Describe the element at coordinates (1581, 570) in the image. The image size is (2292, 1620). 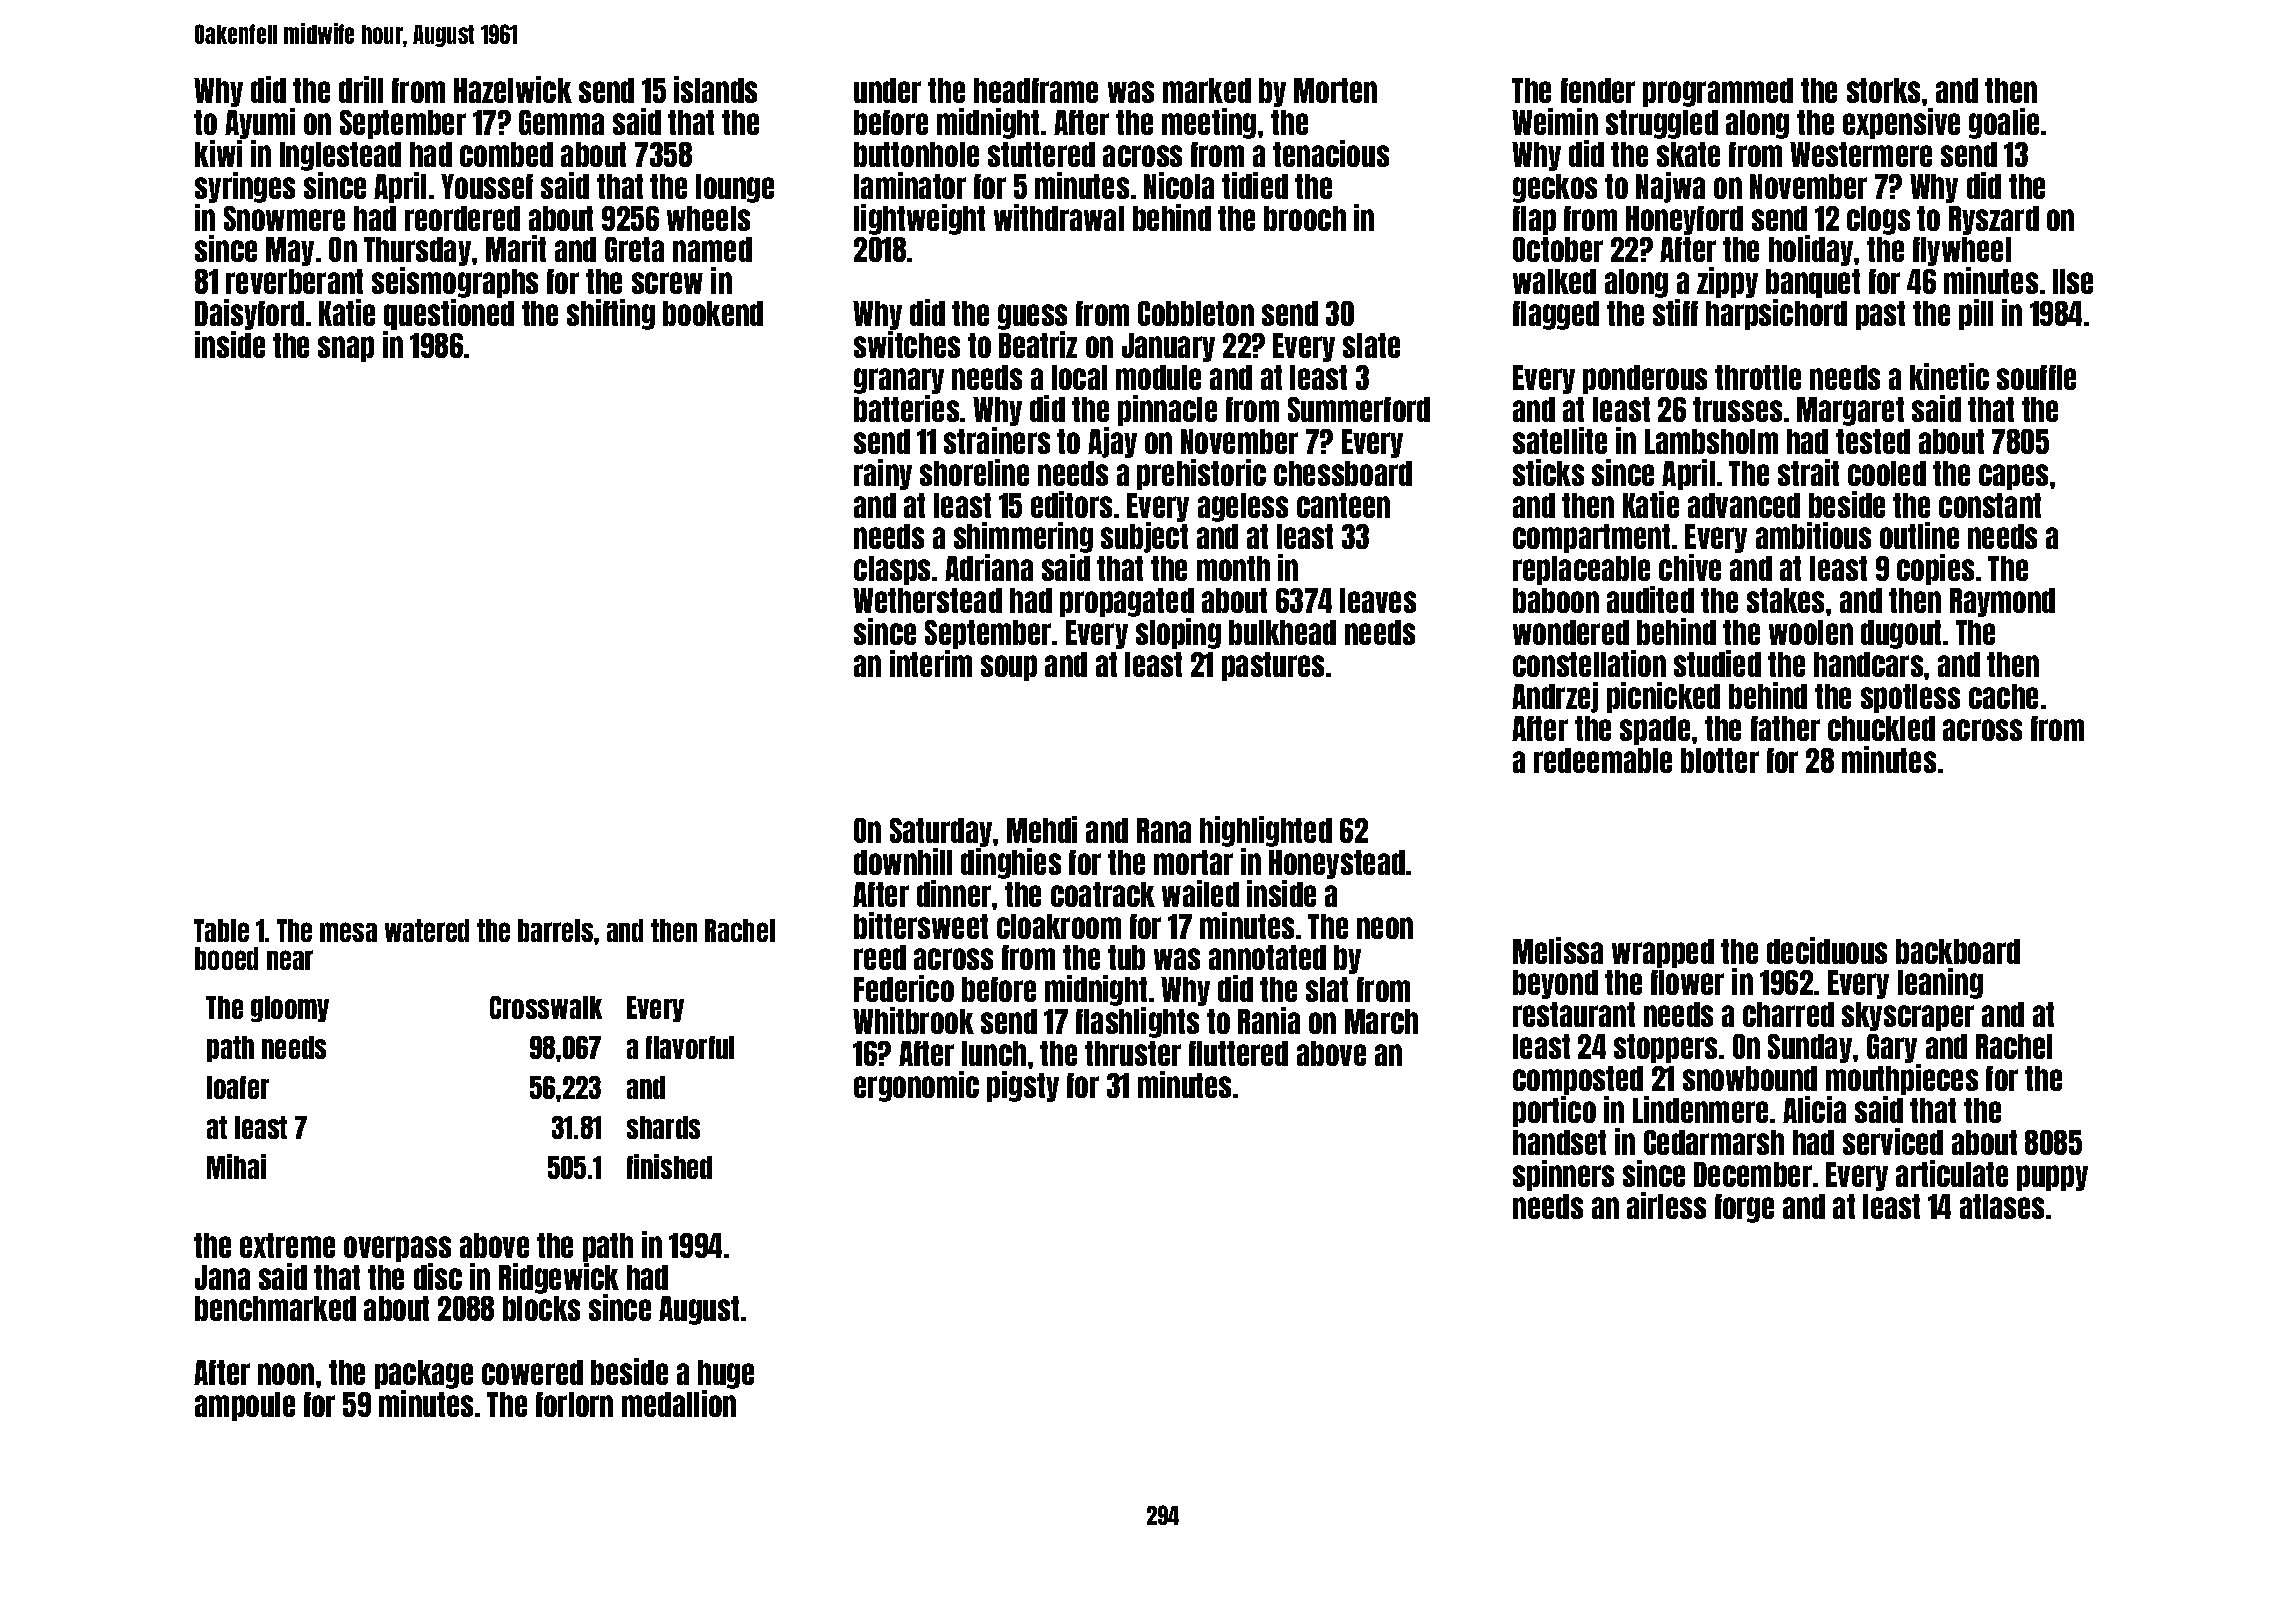
I see `replaceable` at that location.
